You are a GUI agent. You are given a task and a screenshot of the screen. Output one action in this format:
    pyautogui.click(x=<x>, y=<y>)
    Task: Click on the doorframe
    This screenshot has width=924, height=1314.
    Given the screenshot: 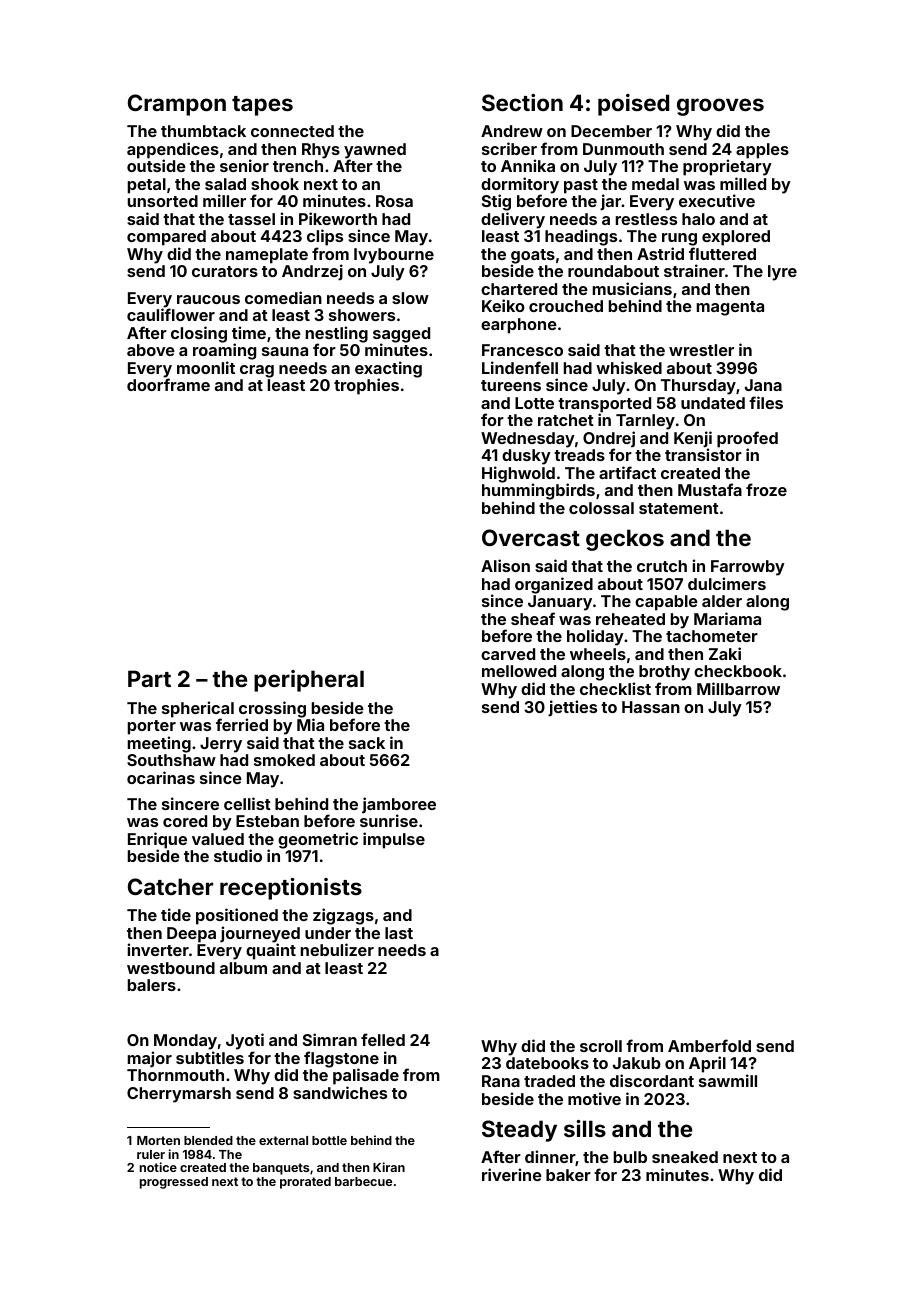 What is the action you would take?
    pyautogui.click(x=168, y=384)
